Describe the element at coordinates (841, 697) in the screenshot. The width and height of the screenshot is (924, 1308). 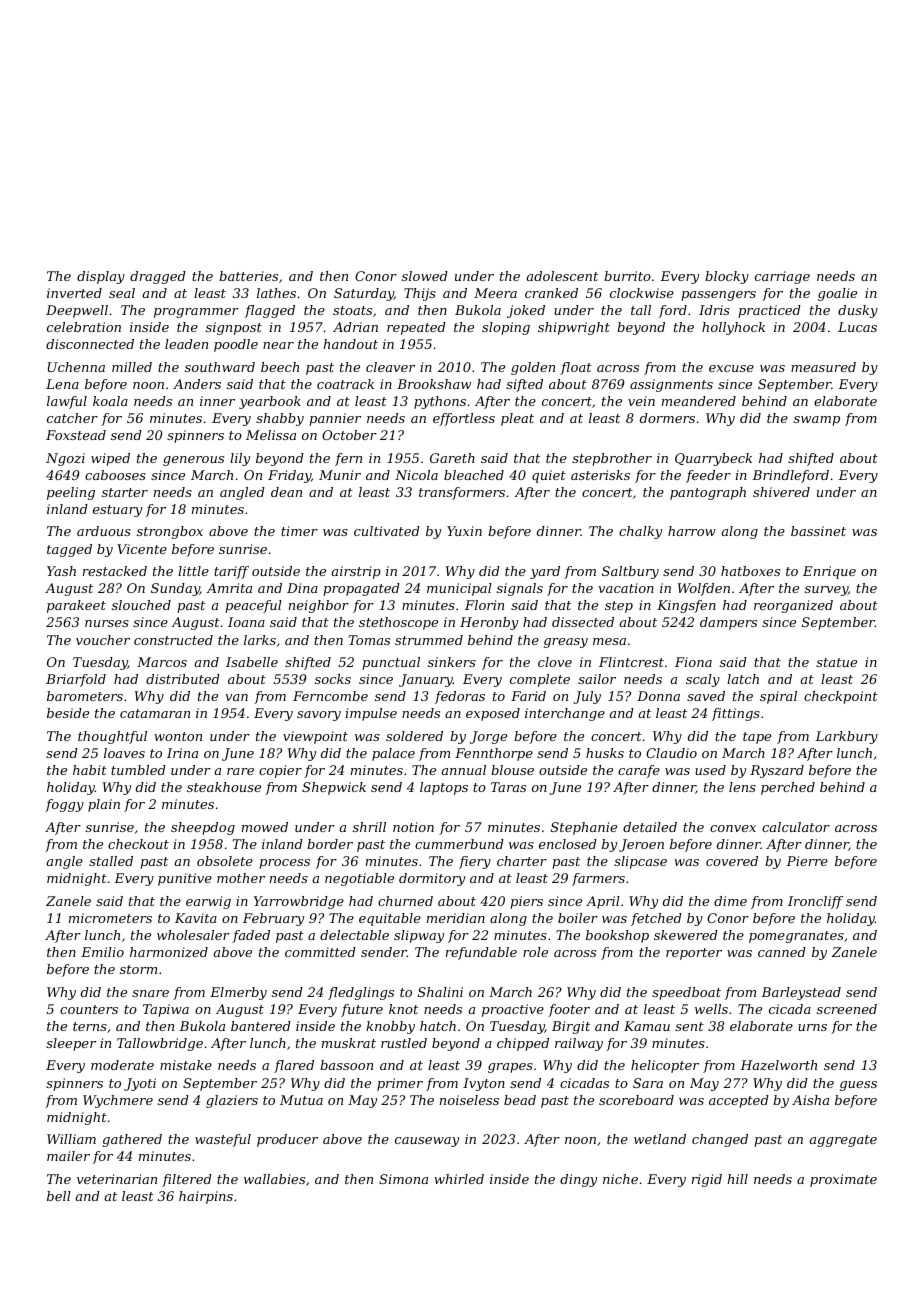
I see `checkpoint` at that location.
